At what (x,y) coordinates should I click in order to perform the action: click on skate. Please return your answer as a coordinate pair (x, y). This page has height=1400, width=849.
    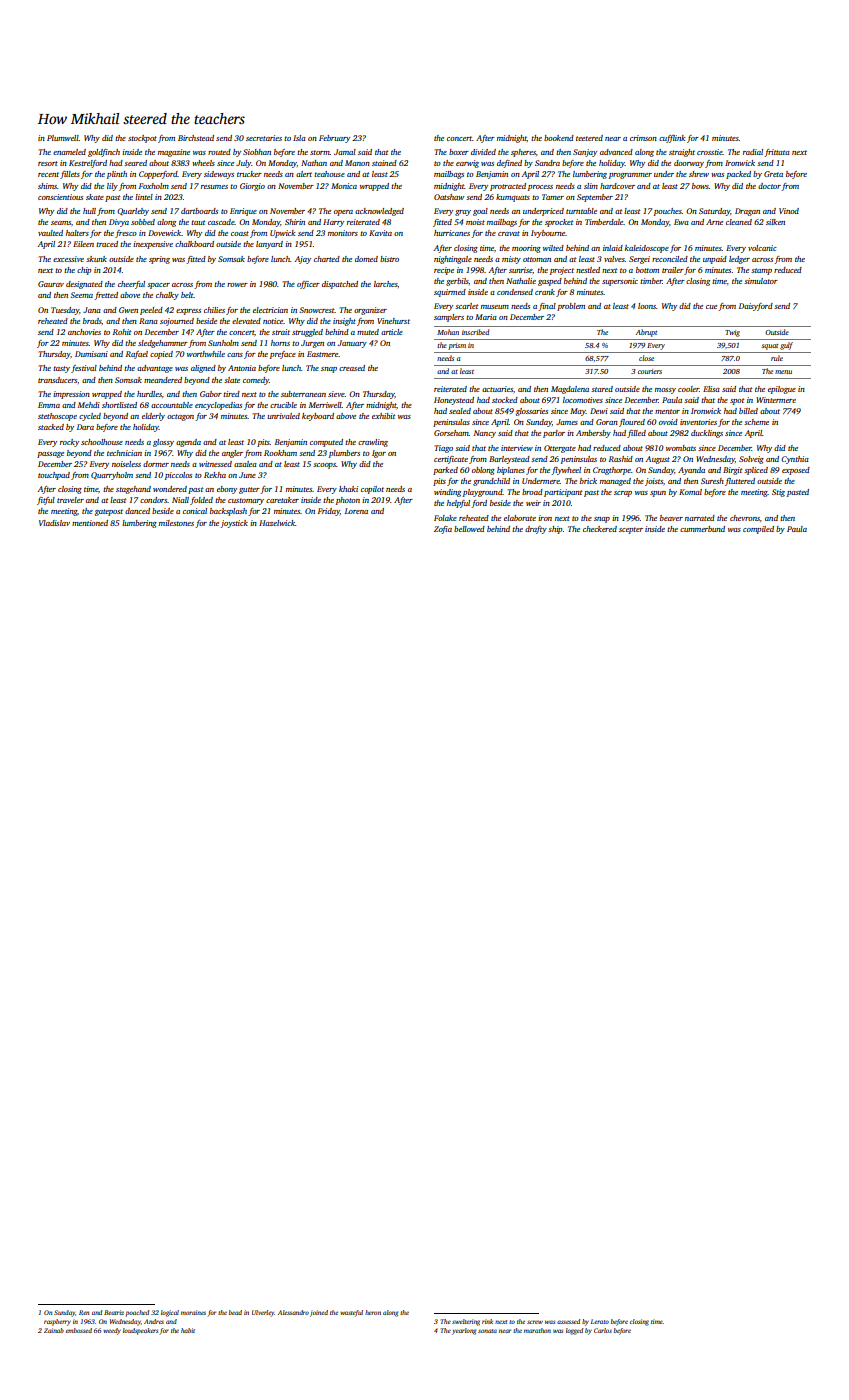
    Looking at the image, I should click on (95, 197).
